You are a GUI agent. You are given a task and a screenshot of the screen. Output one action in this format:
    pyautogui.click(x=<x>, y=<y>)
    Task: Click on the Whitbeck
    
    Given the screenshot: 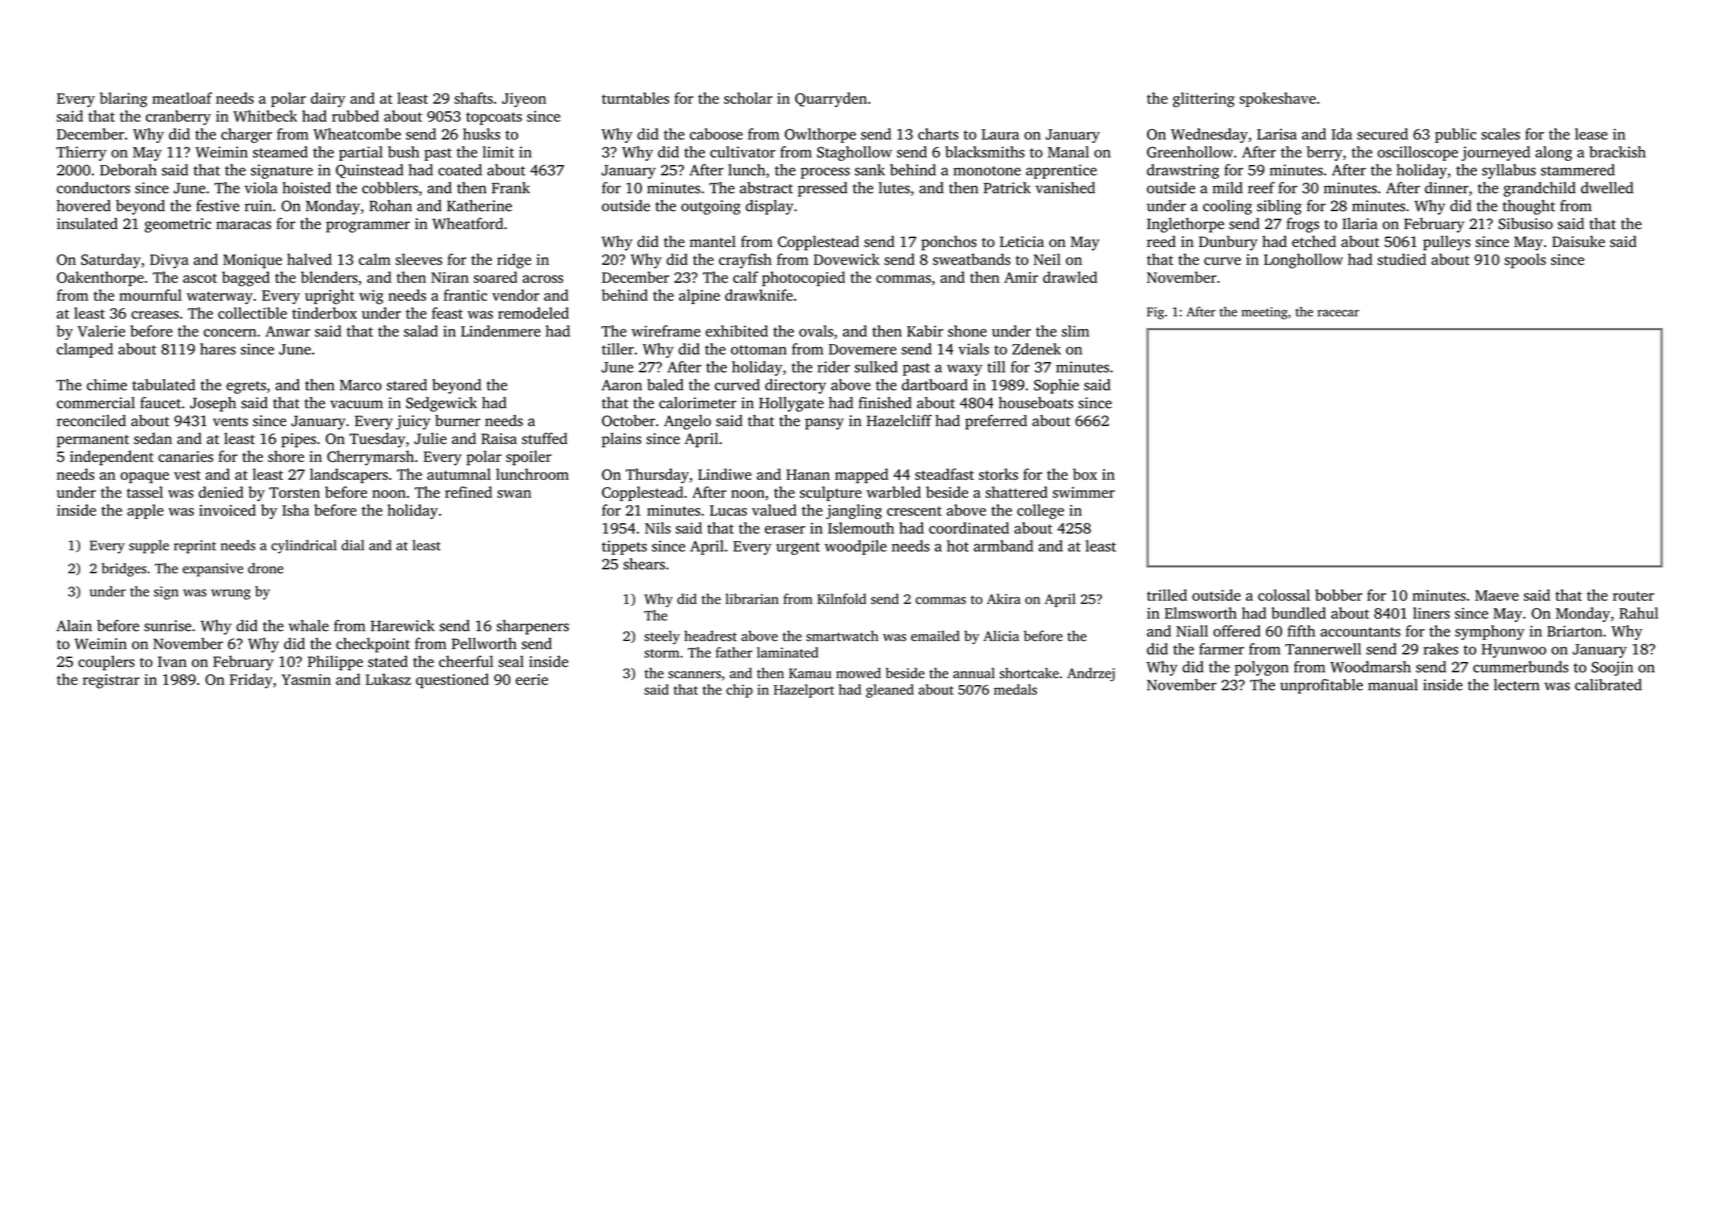 What is the action you would take?
    pyautogui.click(x=265, y=116)
